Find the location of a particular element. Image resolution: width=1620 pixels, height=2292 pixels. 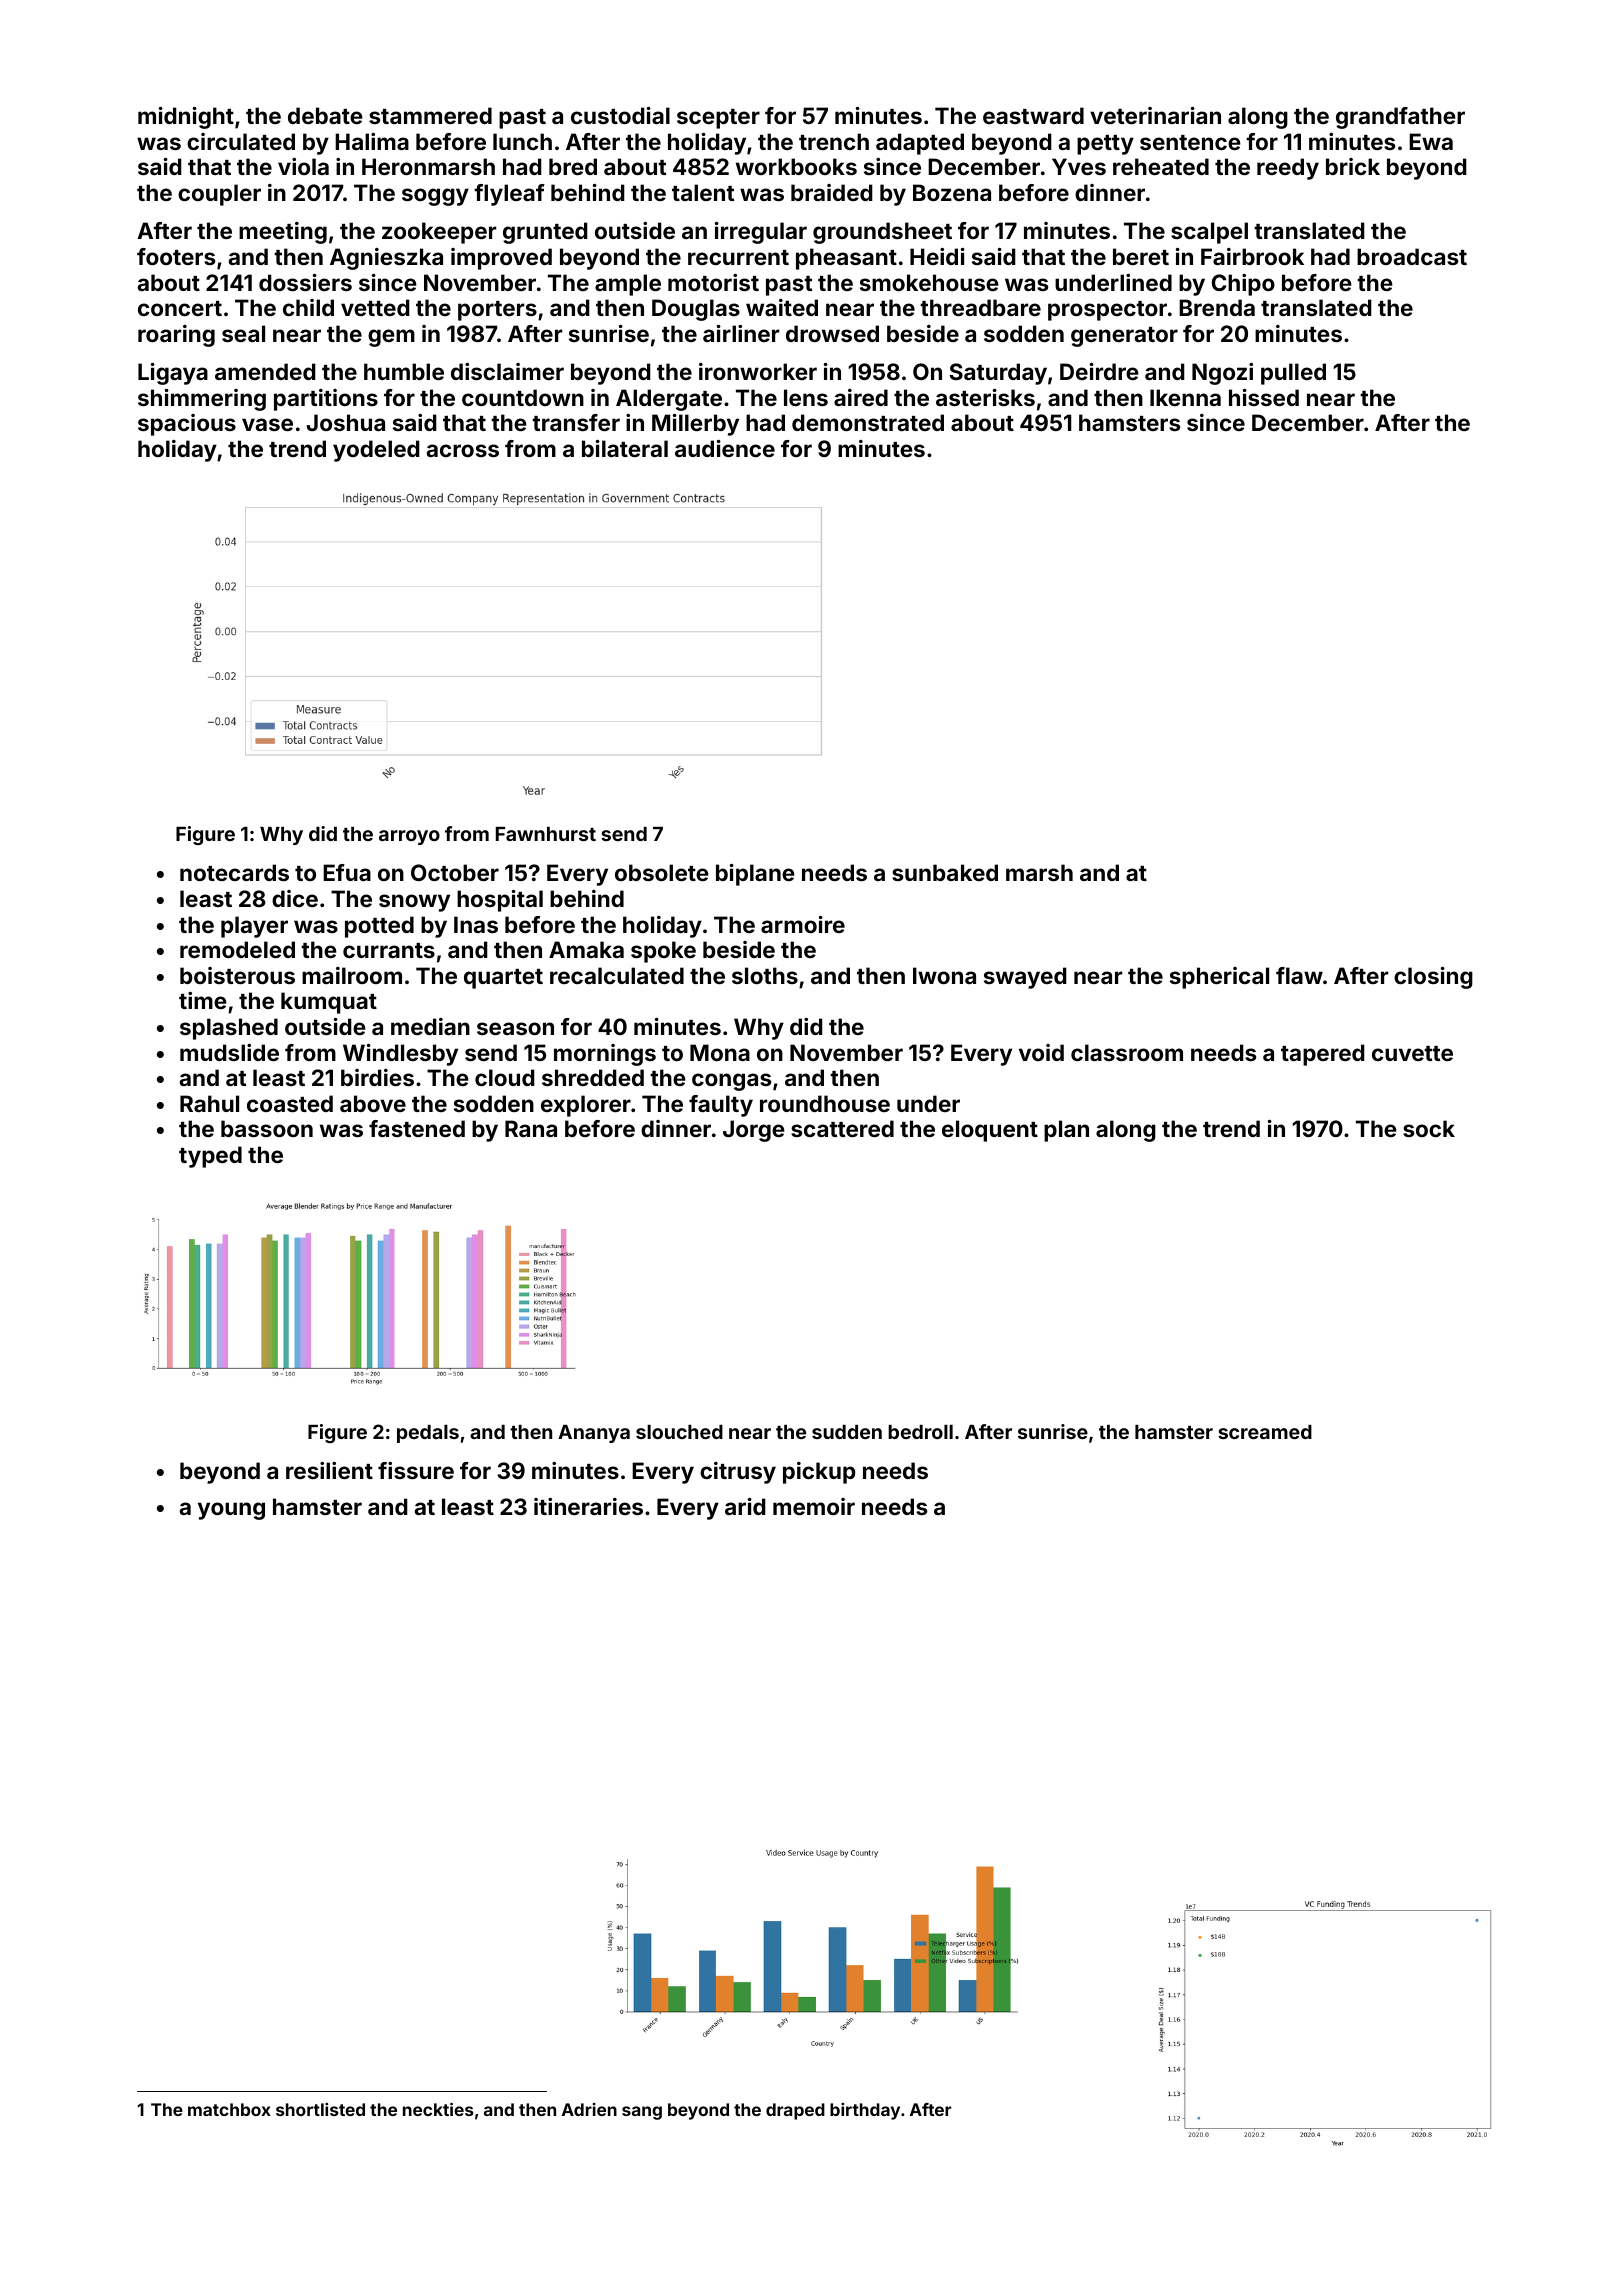

trench is located at coordinates (834, 141).
